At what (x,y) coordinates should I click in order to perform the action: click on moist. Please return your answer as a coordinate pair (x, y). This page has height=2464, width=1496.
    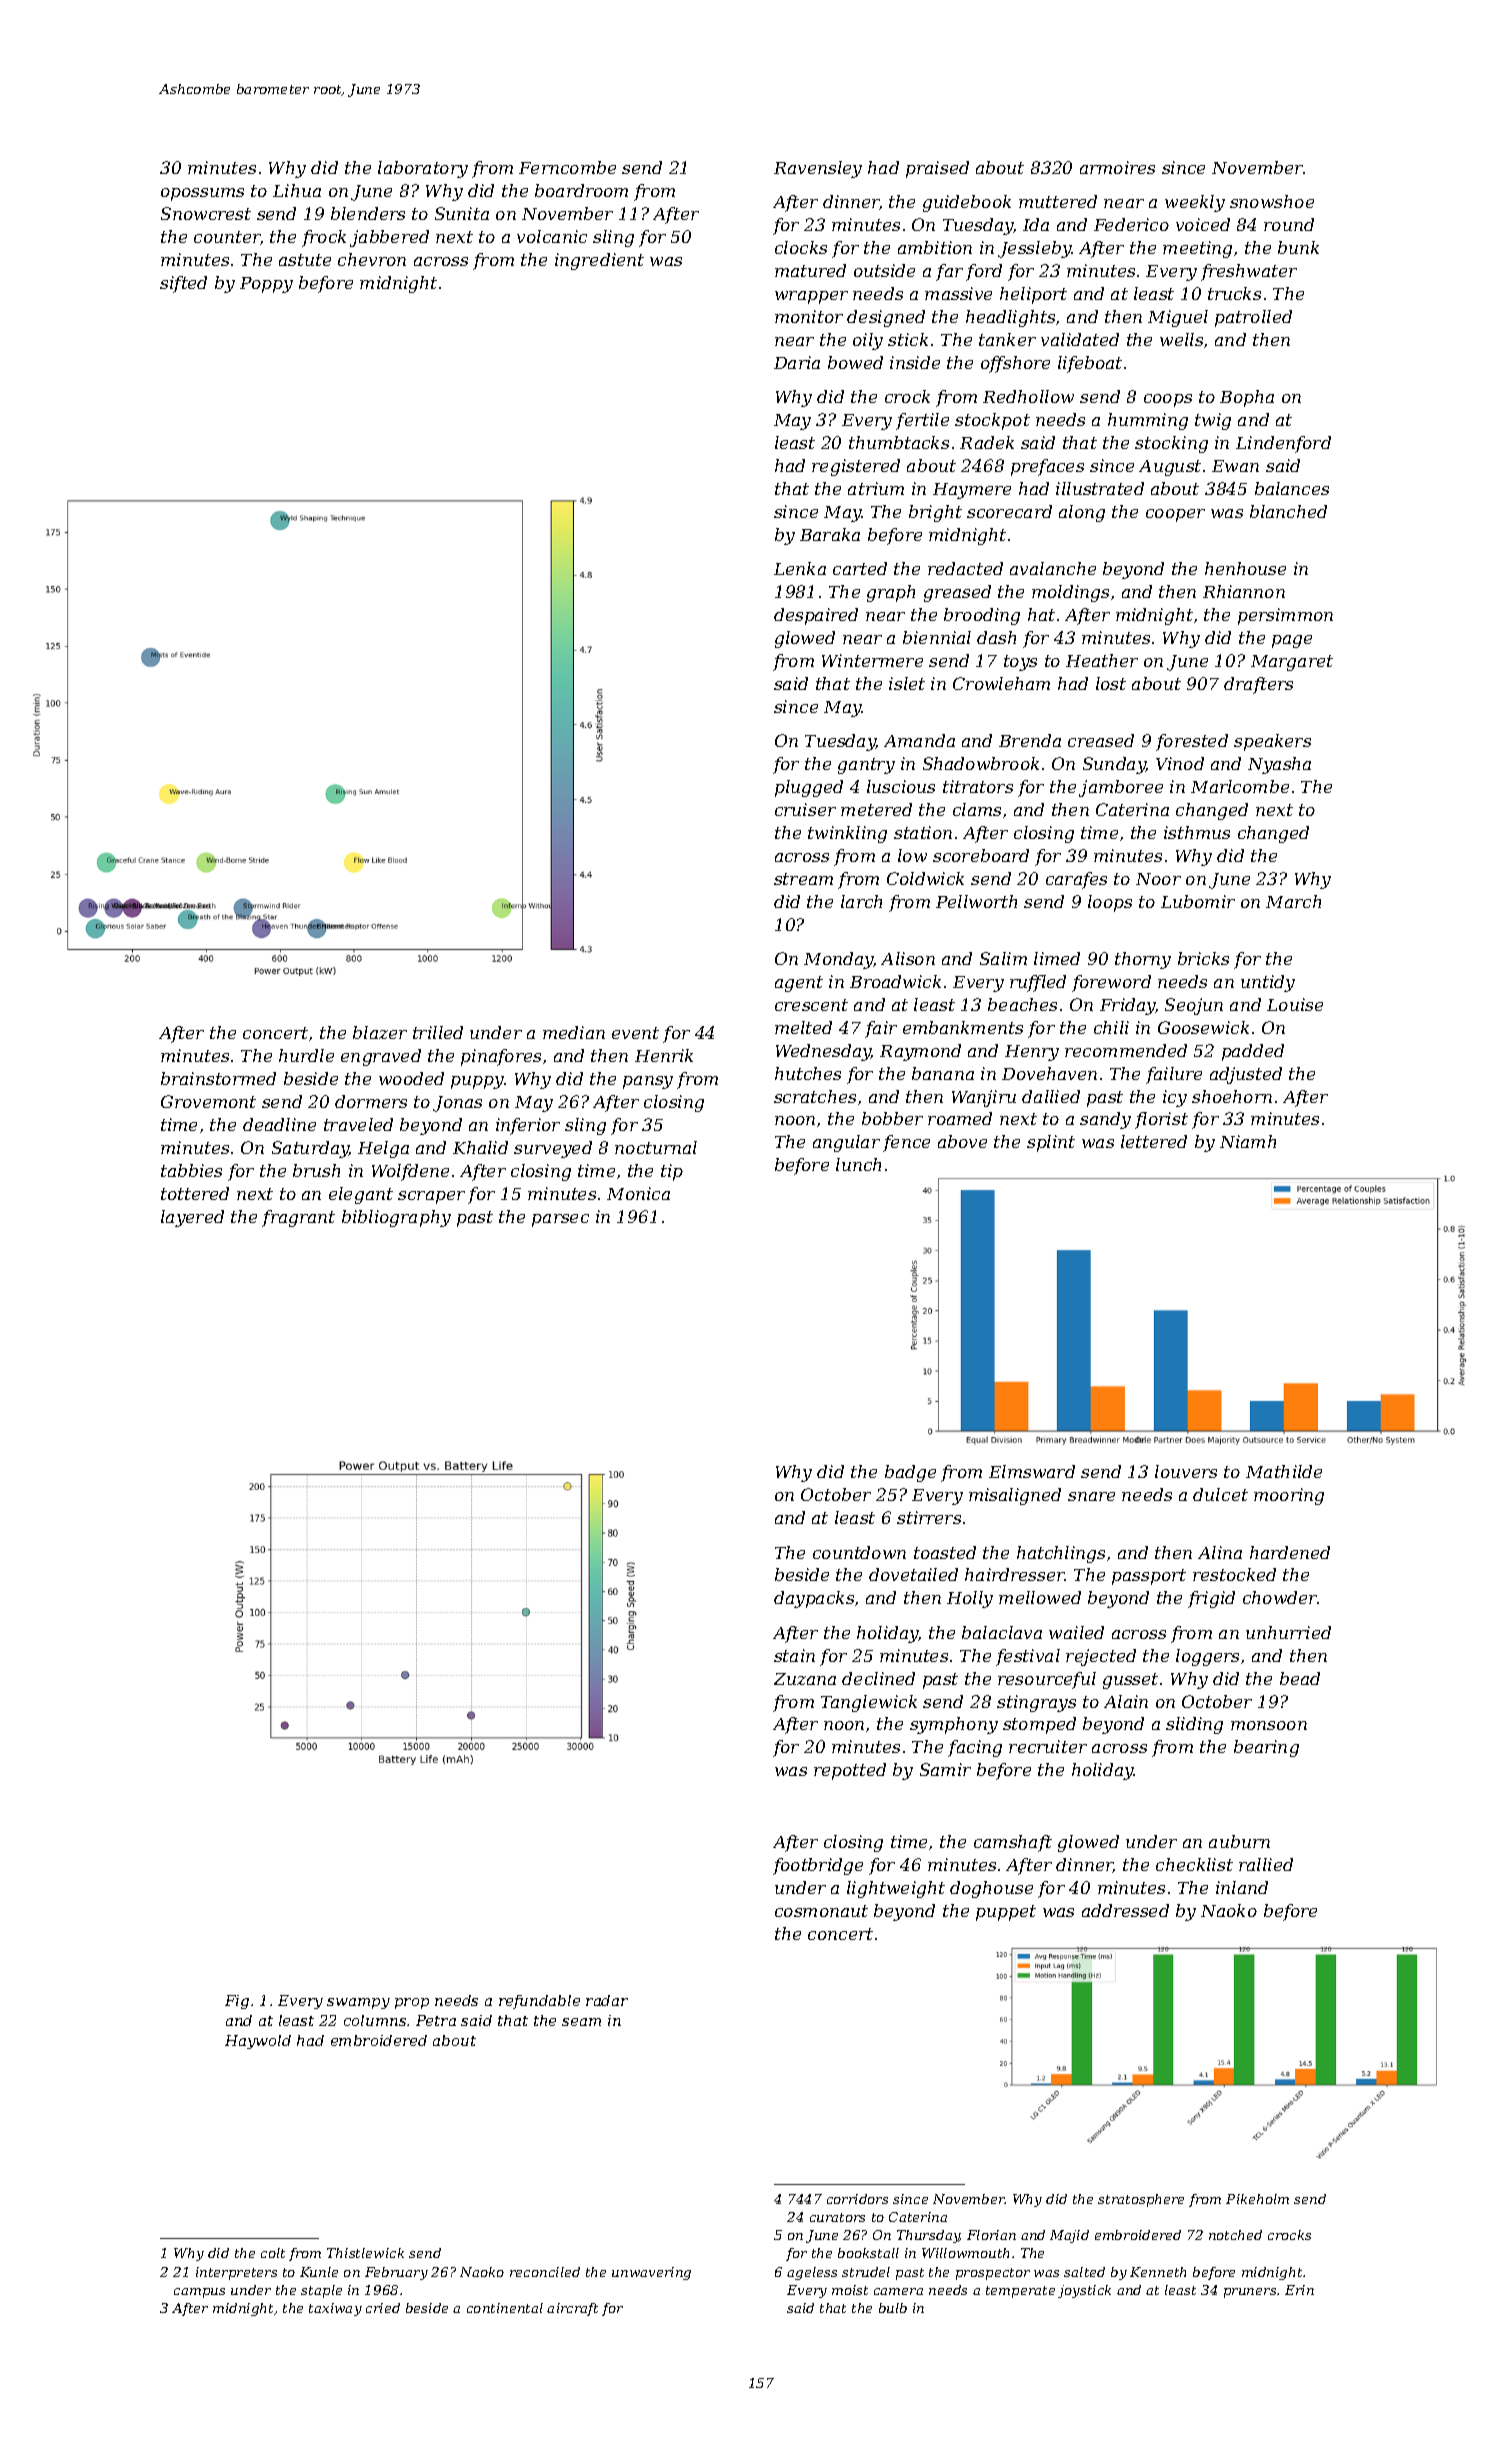
    Looking at the image, I should click on (850, 2290).
